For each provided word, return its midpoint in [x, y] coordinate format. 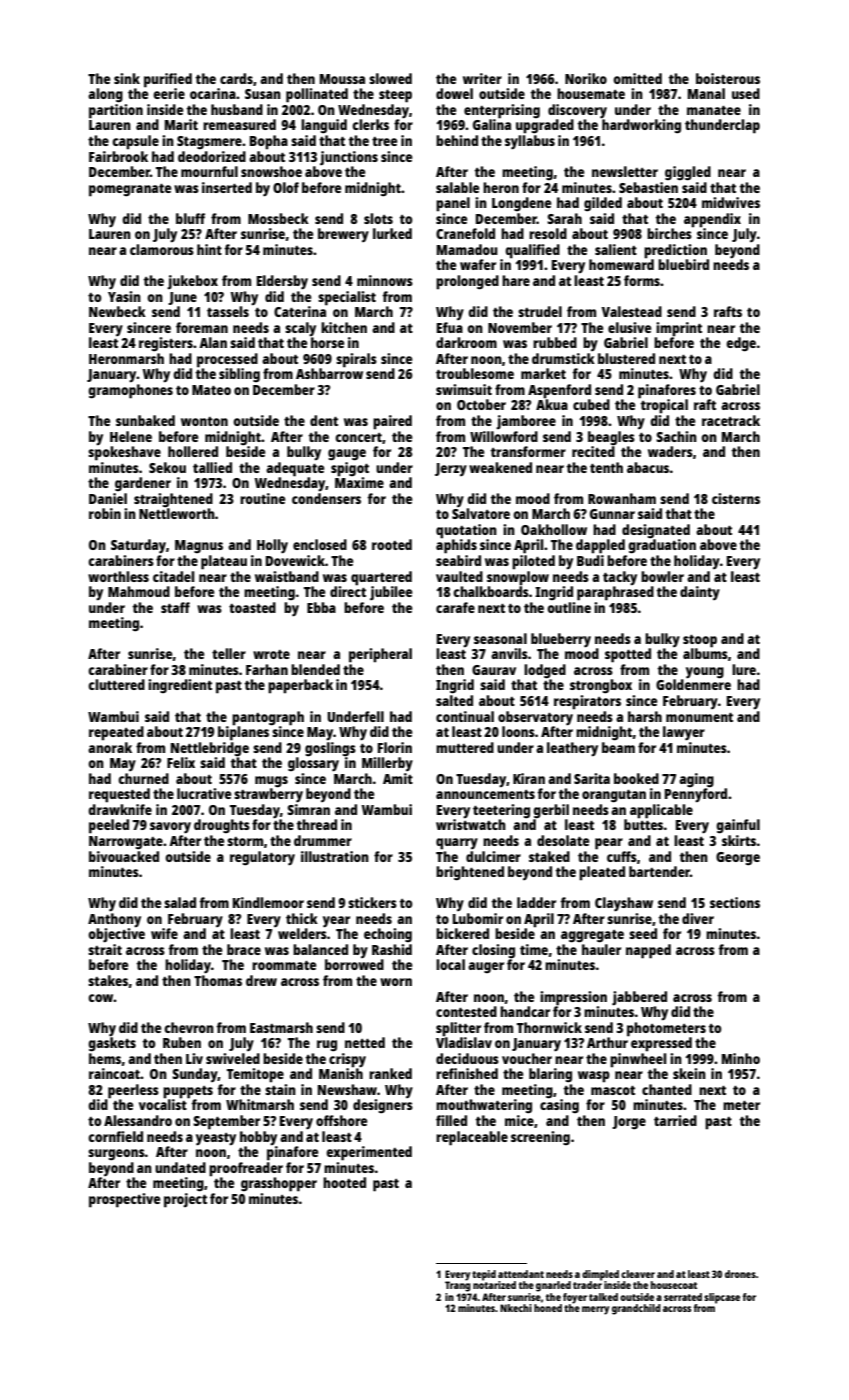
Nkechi [516, 1308]
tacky [620, 578]
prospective [124, 1200]
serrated [683, 1297]
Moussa [342, 79]
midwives [731, 202]
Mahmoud [139, 591]
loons [518, 731]
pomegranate [130, 190]
